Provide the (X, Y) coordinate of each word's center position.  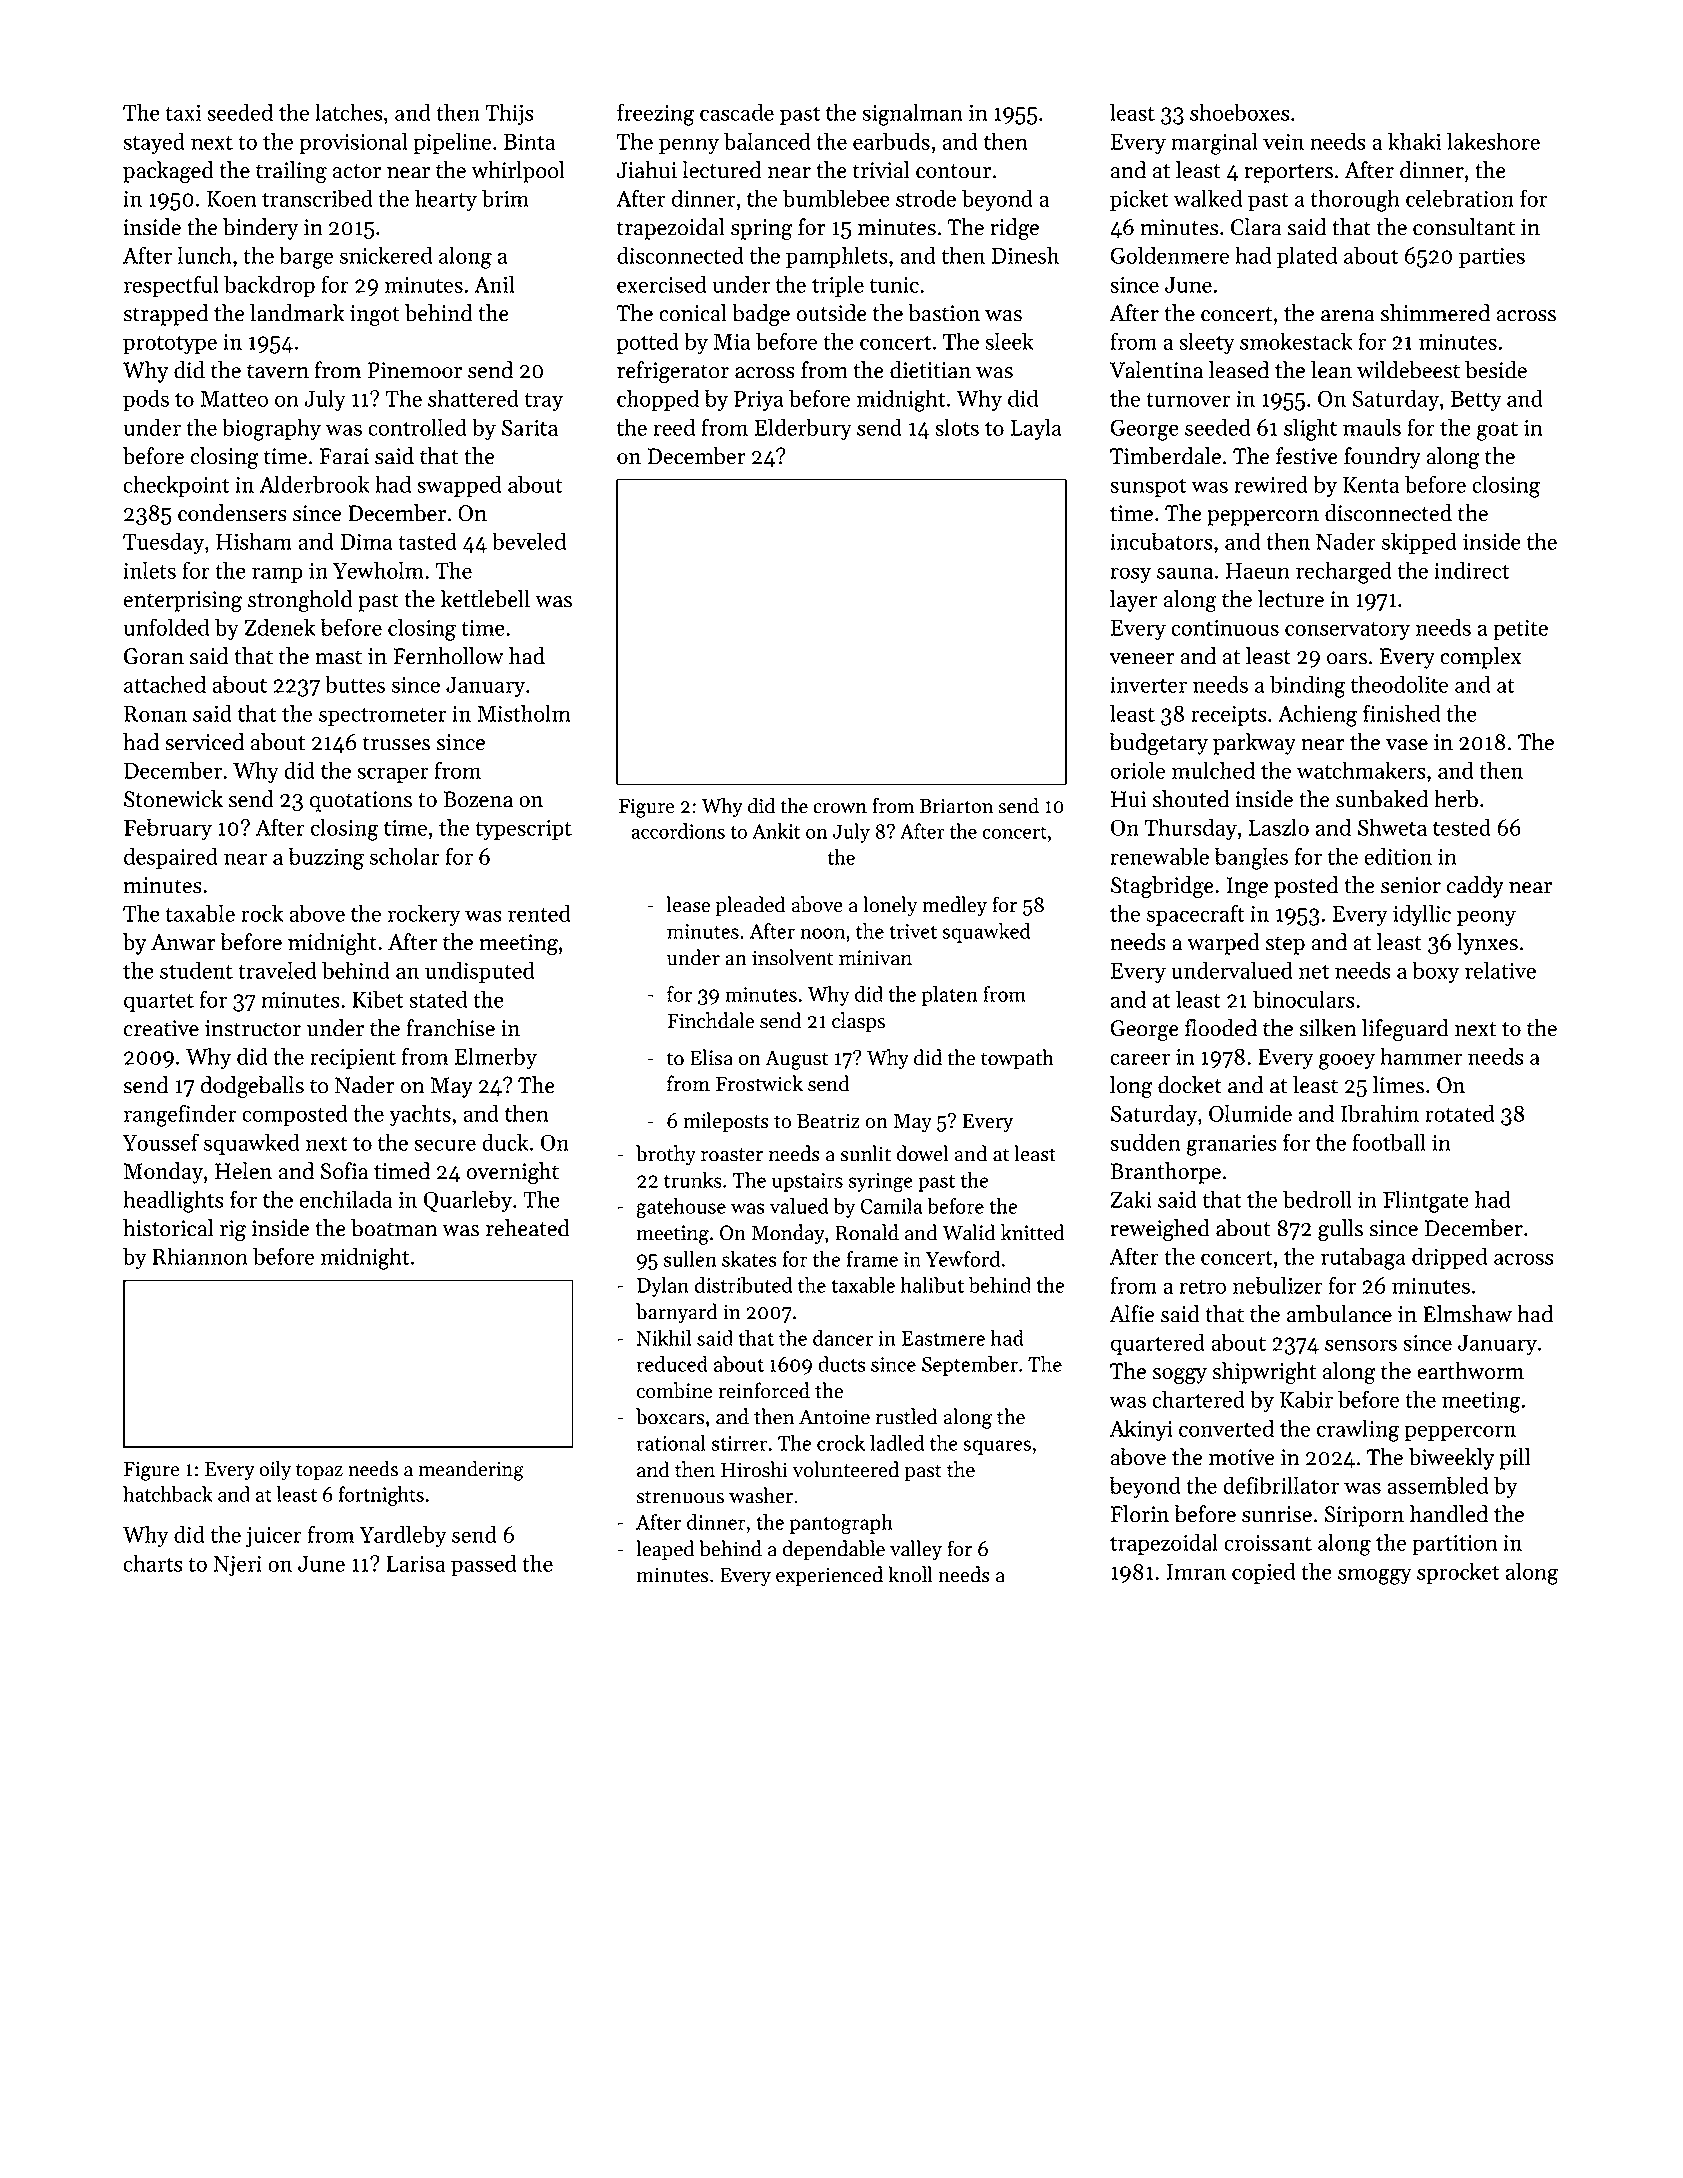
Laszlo (1279, 827)
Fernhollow (448, 656)
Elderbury (803, 429)
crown (840, 808)
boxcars (670, 1416)
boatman (394, 1228)
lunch (204, 255)
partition (1454, 1544)
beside (1496, 370)
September (970, 1366)
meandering (471, 1470)
